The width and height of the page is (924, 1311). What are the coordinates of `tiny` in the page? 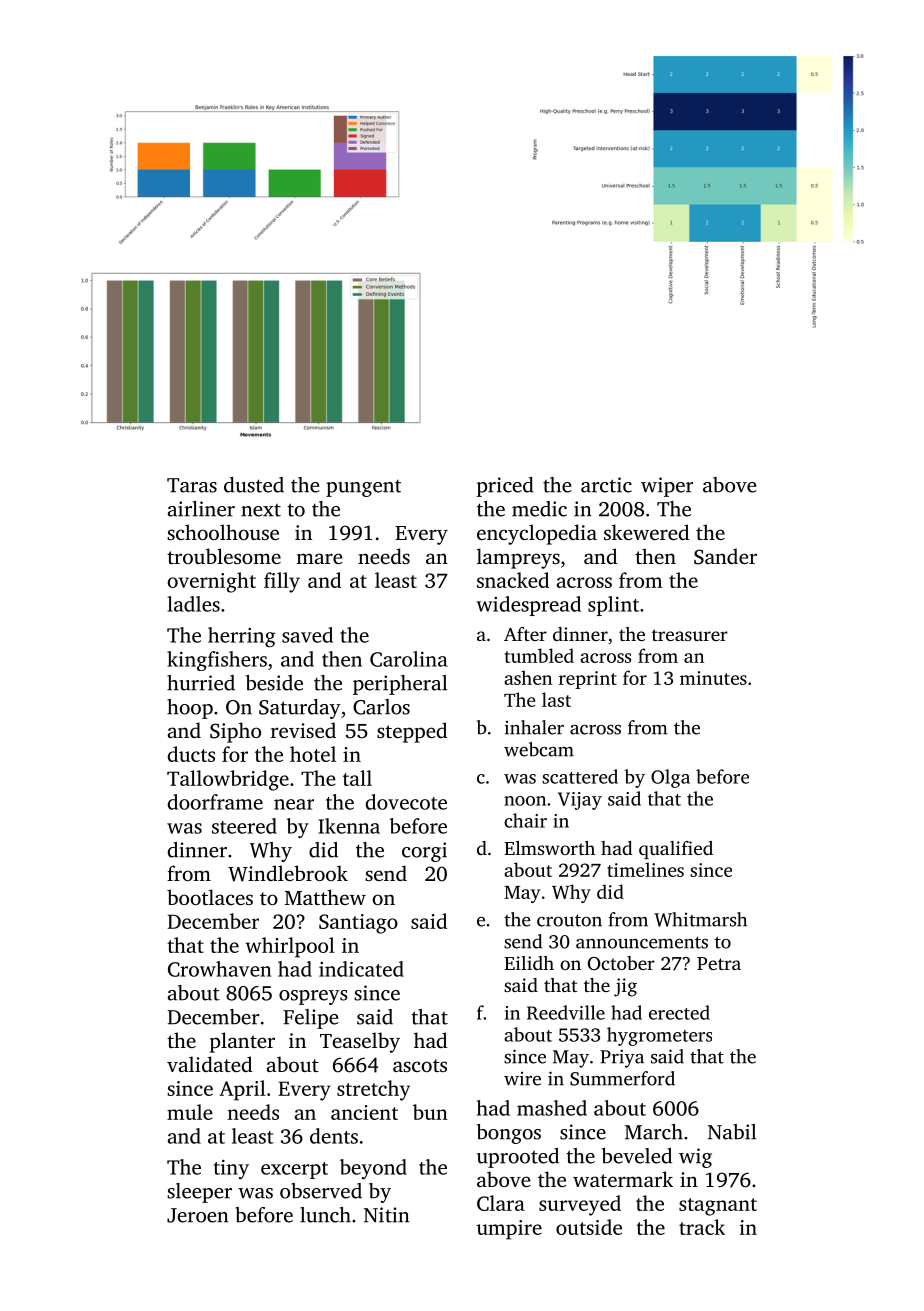 It's located at (231, 1169).
